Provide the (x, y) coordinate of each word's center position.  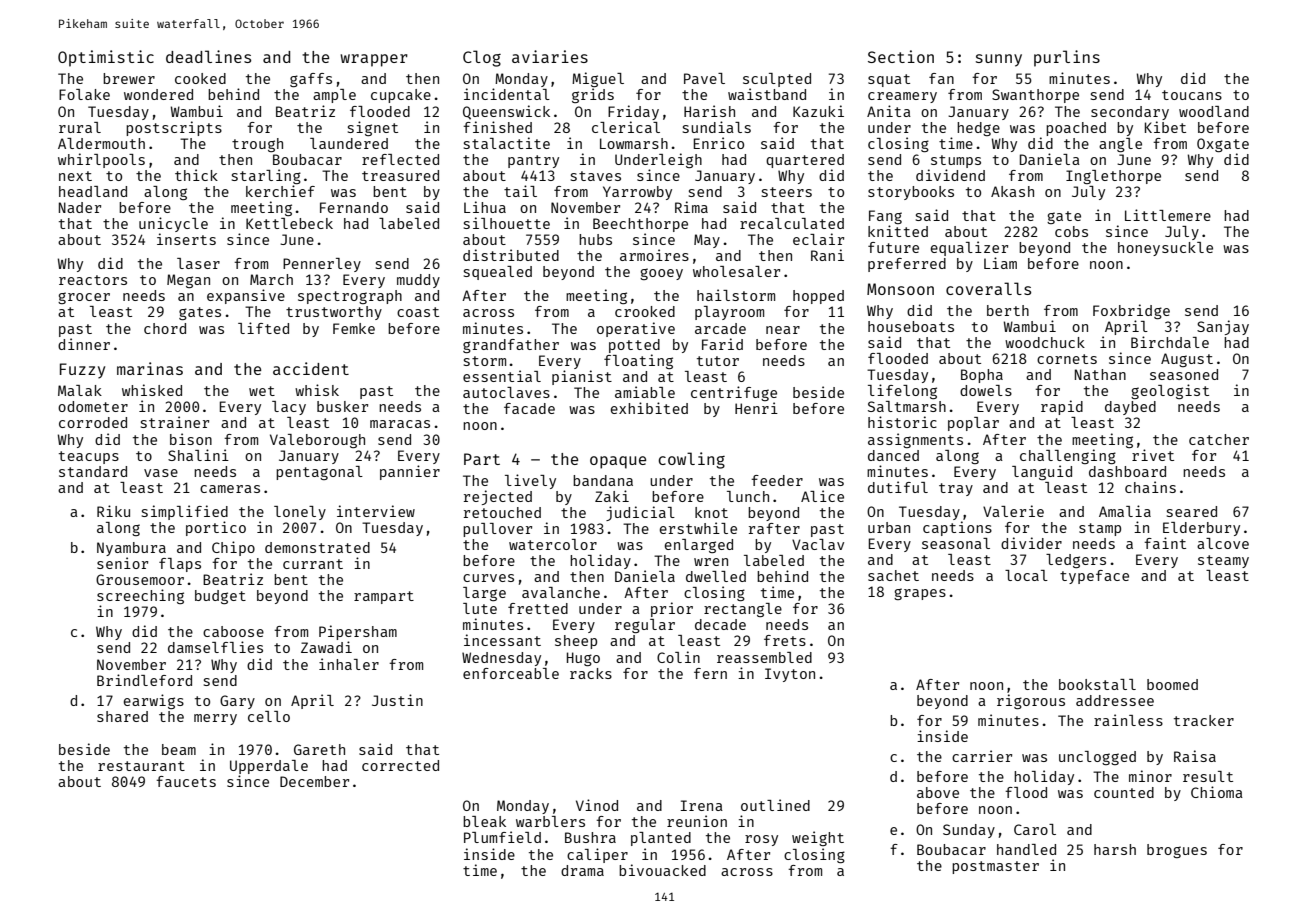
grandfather (511, 346)
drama (582, 870)
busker (342, 406)
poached (1076, 129)
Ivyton (790, 675)
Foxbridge (1131, 311)
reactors (93, 280)
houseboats (911, 326)
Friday (633, 112)
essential (502, 376)
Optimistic (106, 58)
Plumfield (502, 837)
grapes (920, 594)
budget (220, 597)
